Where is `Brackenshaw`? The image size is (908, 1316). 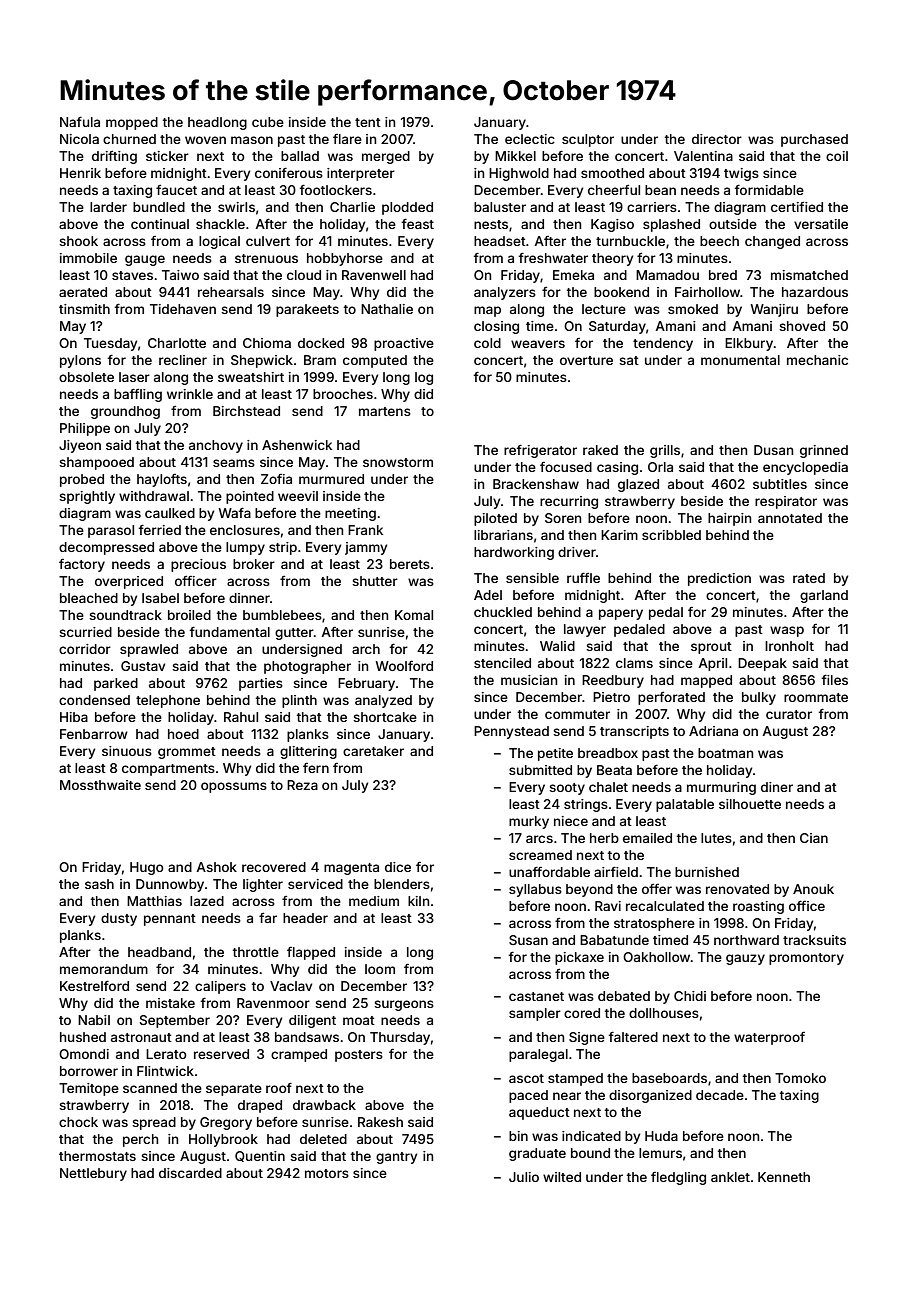 Brackenshaw is located at coordinates (536, 484).
